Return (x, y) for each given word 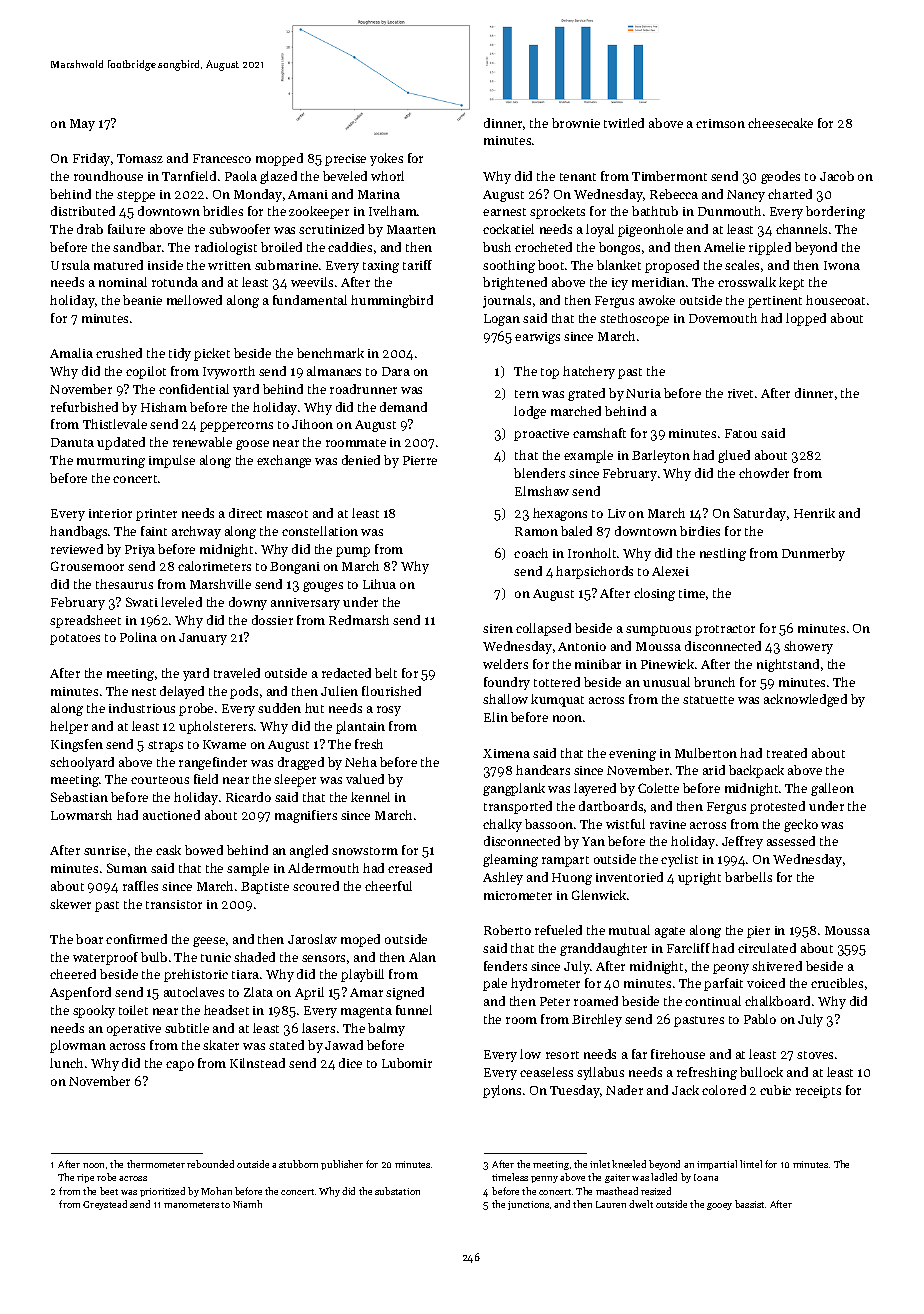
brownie (576, 123)
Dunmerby (813, 554)
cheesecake (780, 123)
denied (361, 460)
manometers (191, 1205)
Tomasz (140, 158)
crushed (119, 353)
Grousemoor (87, 566)
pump (353, 552)
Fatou (741, 433)
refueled (558, 930)
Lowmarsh (81, 815)
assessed (791, 841)
